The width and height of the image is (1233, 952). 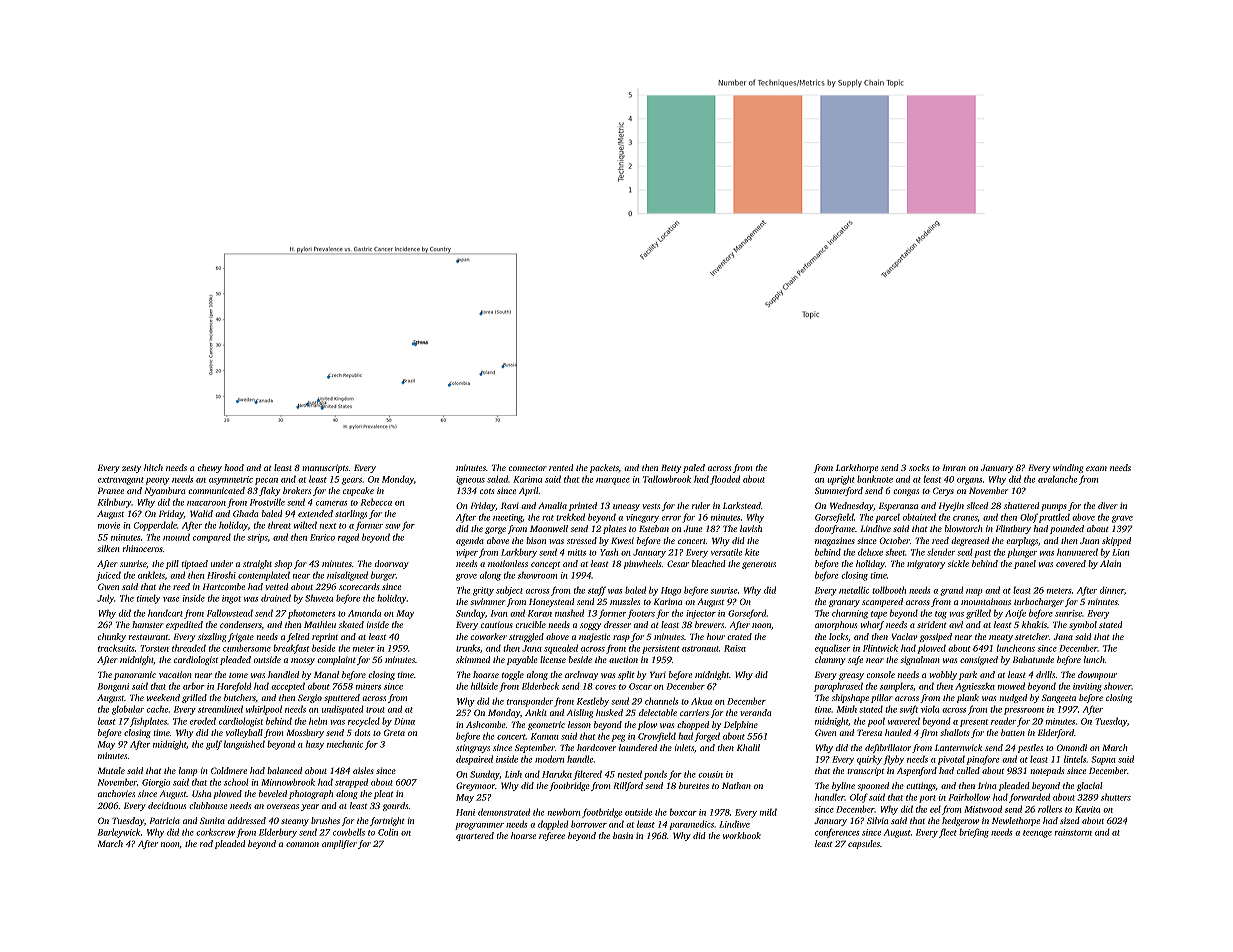 What do you see at coordinates (604, 468) in the image?
I see `packets` at bounding box center [604, 468].
